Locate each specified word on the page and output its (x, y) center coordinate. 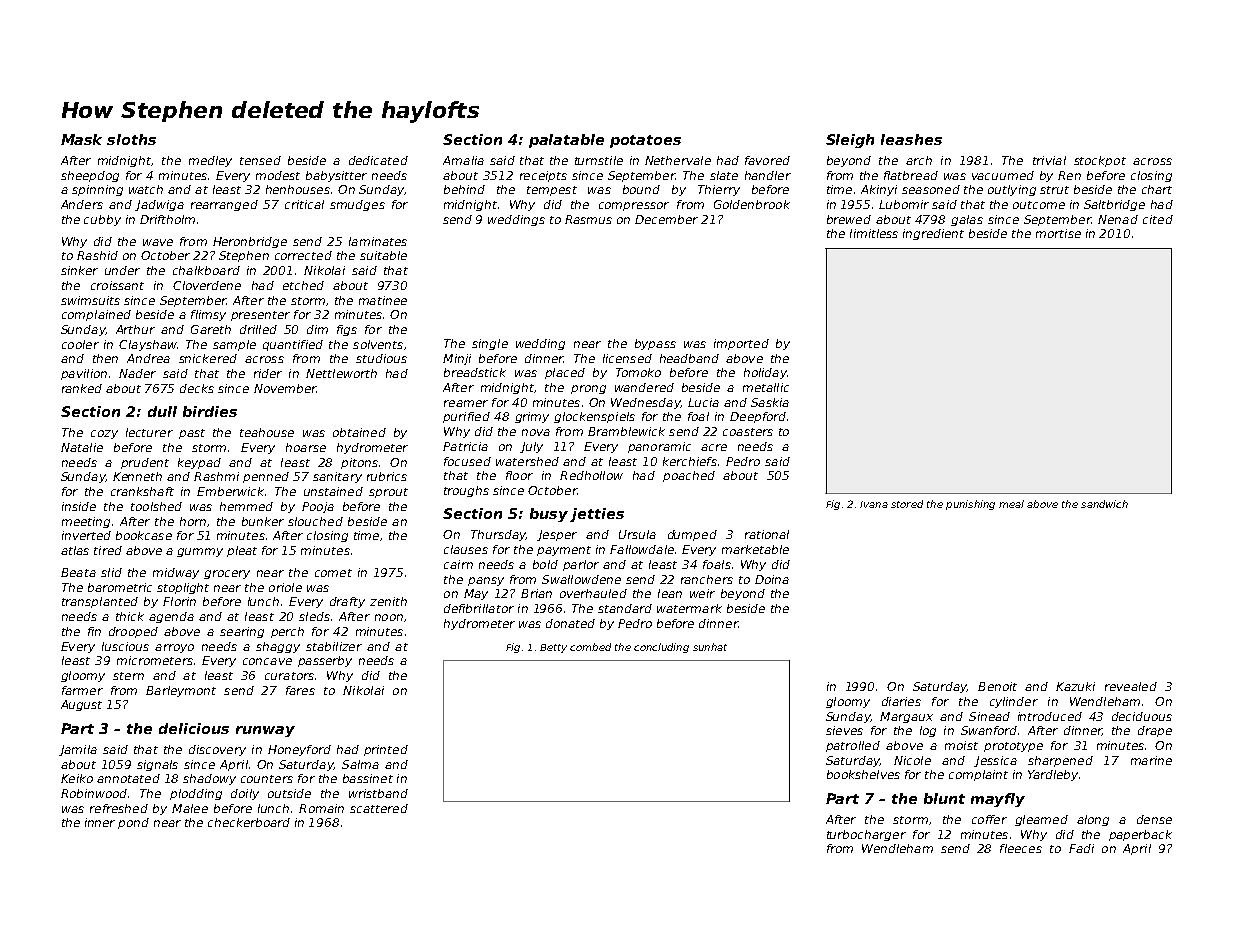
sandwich (1104, 504)
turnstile (599, 160)
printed (386, 750)
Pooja (318, 507)
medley (210, 161)
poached (689, 476)
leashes (911, 139)
